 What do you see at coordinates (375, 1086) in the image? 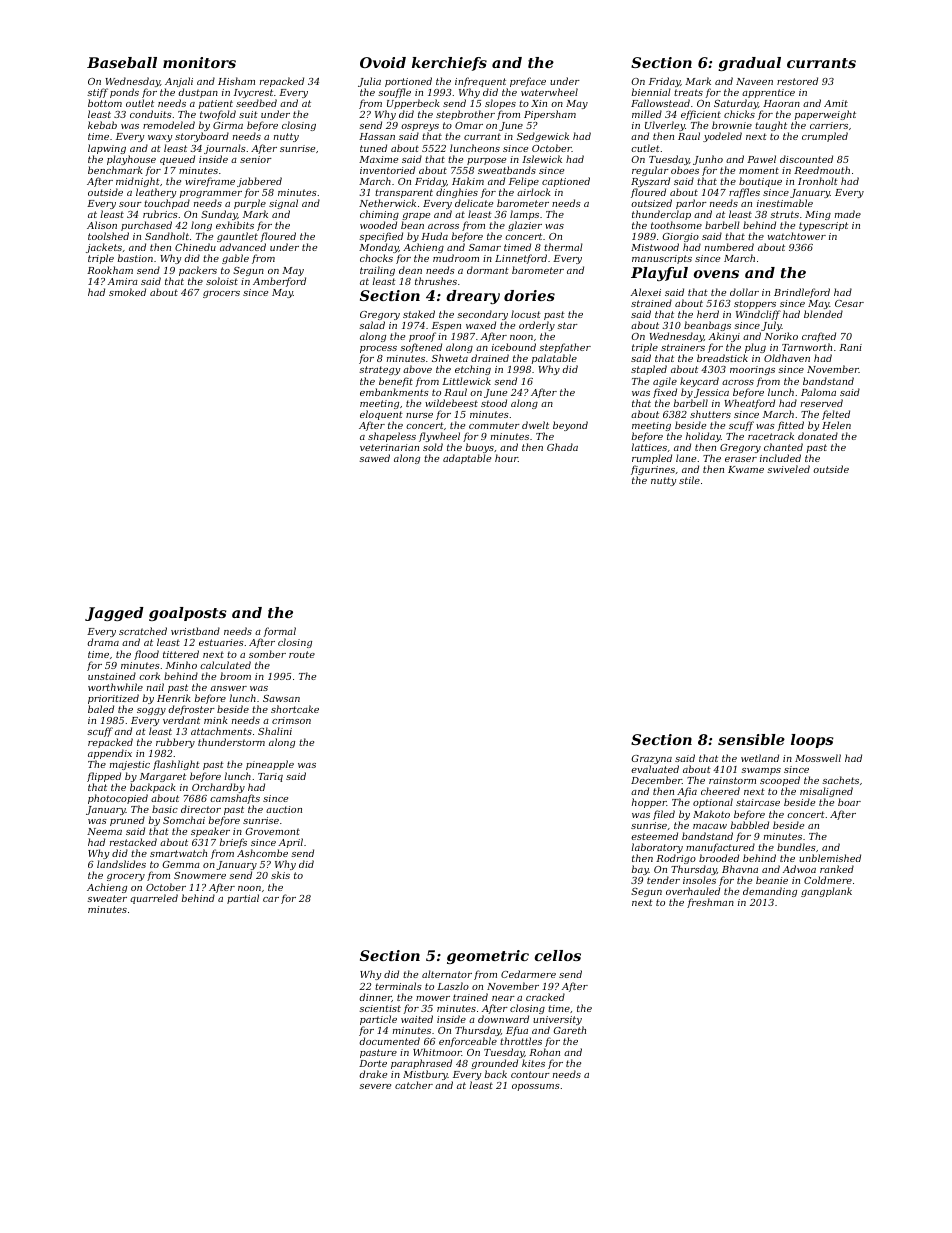
I see `severe` at bounding box center [375, 1086].
